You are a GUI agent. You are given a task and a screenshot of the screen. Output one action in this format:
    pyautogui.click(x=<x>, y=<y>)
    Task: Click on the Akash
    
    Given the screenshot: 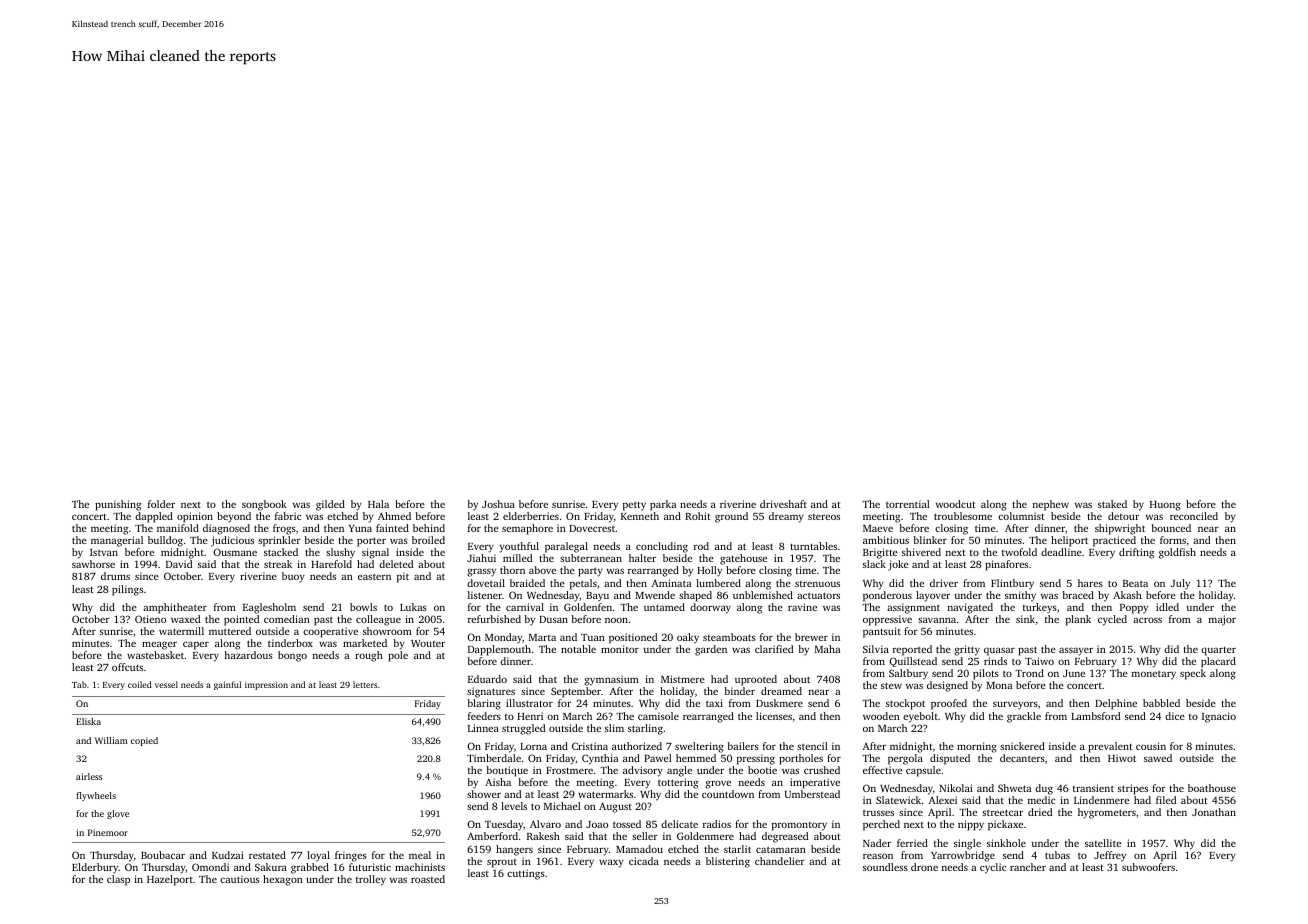 What is the action you would take?
    pyautogui.click(x=1127, y=595)
